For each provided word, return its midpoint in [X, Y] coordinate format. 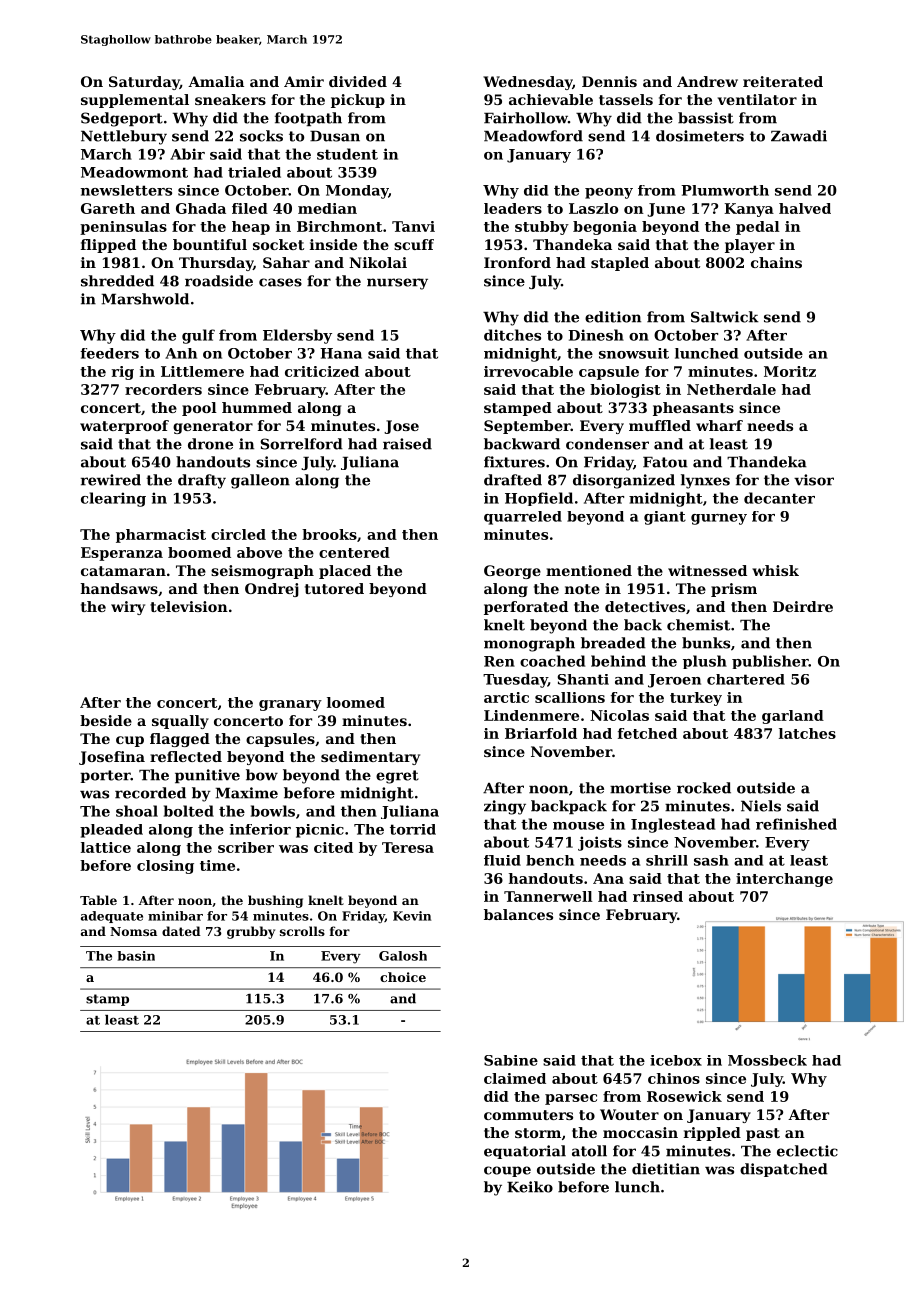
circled [238, 534]
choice [403, 977]
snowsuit [634, 353]
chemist [698, 625]
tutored [334, 588]
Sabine [511, 1060]
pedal [758, 228]
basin [136, 956]
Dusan [335, 136]
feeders [109, 353]
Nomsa [133, 931]
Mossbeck [767, 1060]
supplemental [135, 101]
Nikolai [378, 262]
